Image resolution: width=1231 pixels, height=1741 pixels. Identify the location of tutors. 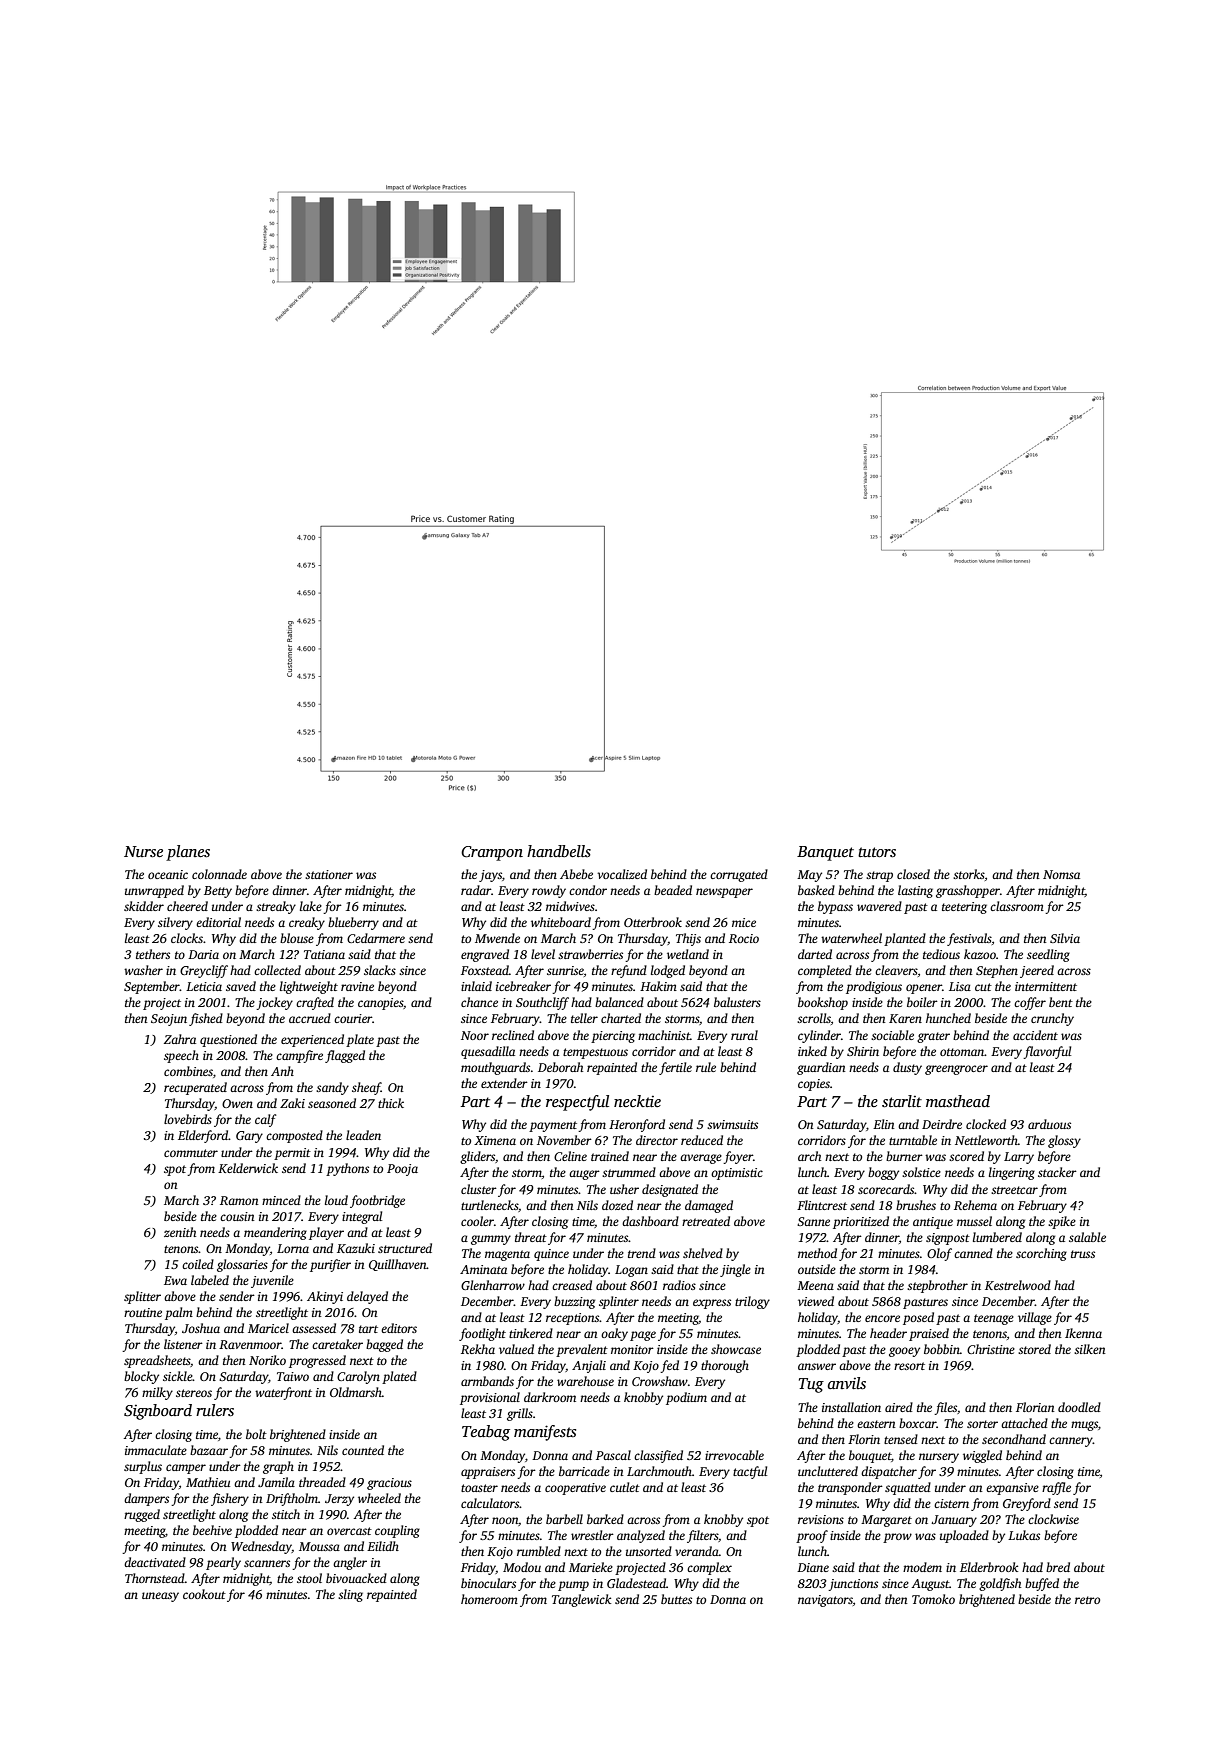
(877, 852).
